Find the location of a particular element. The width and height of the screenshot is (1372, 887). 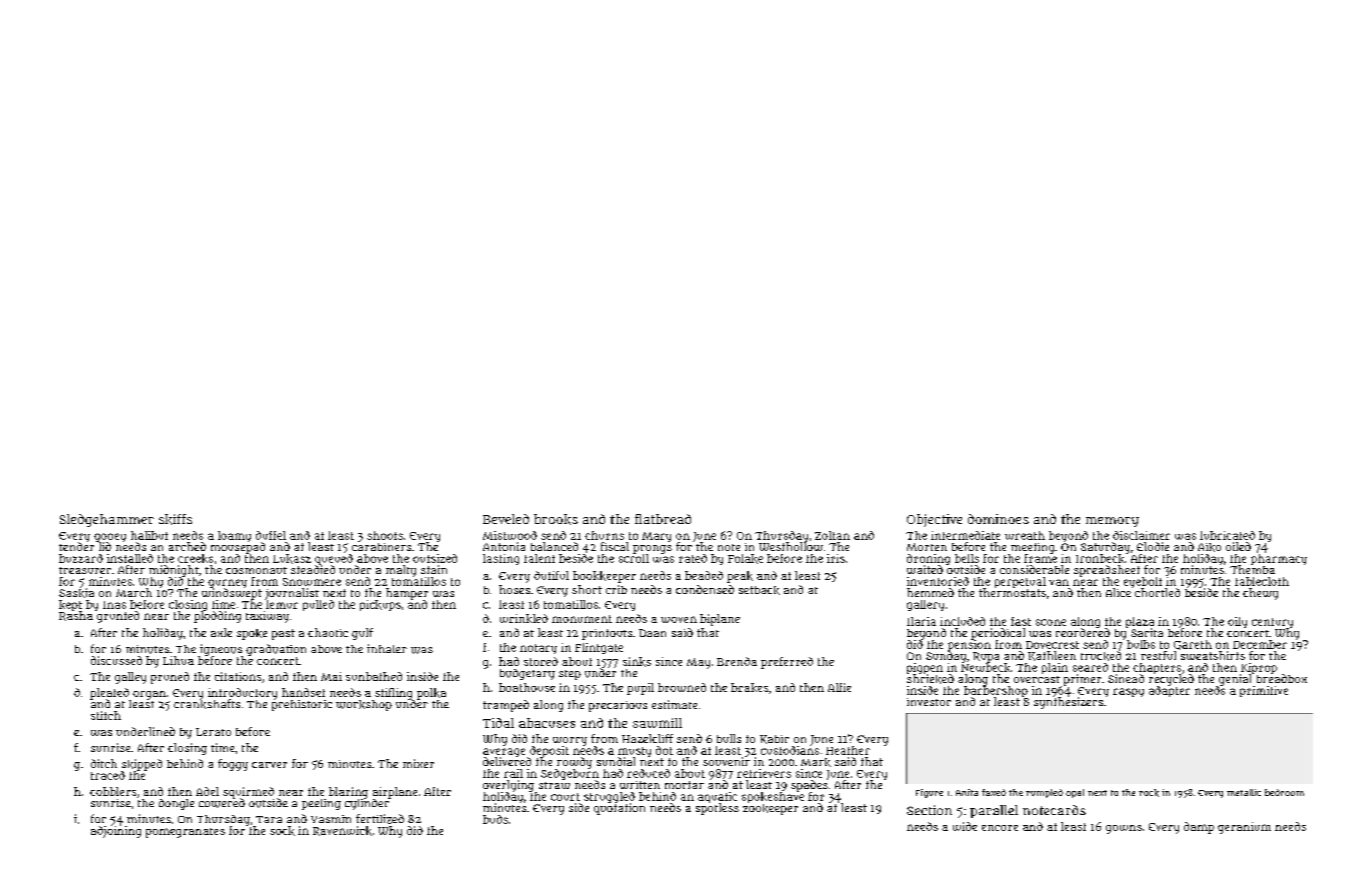

lubricated is located at coordinates (1227, 535).
